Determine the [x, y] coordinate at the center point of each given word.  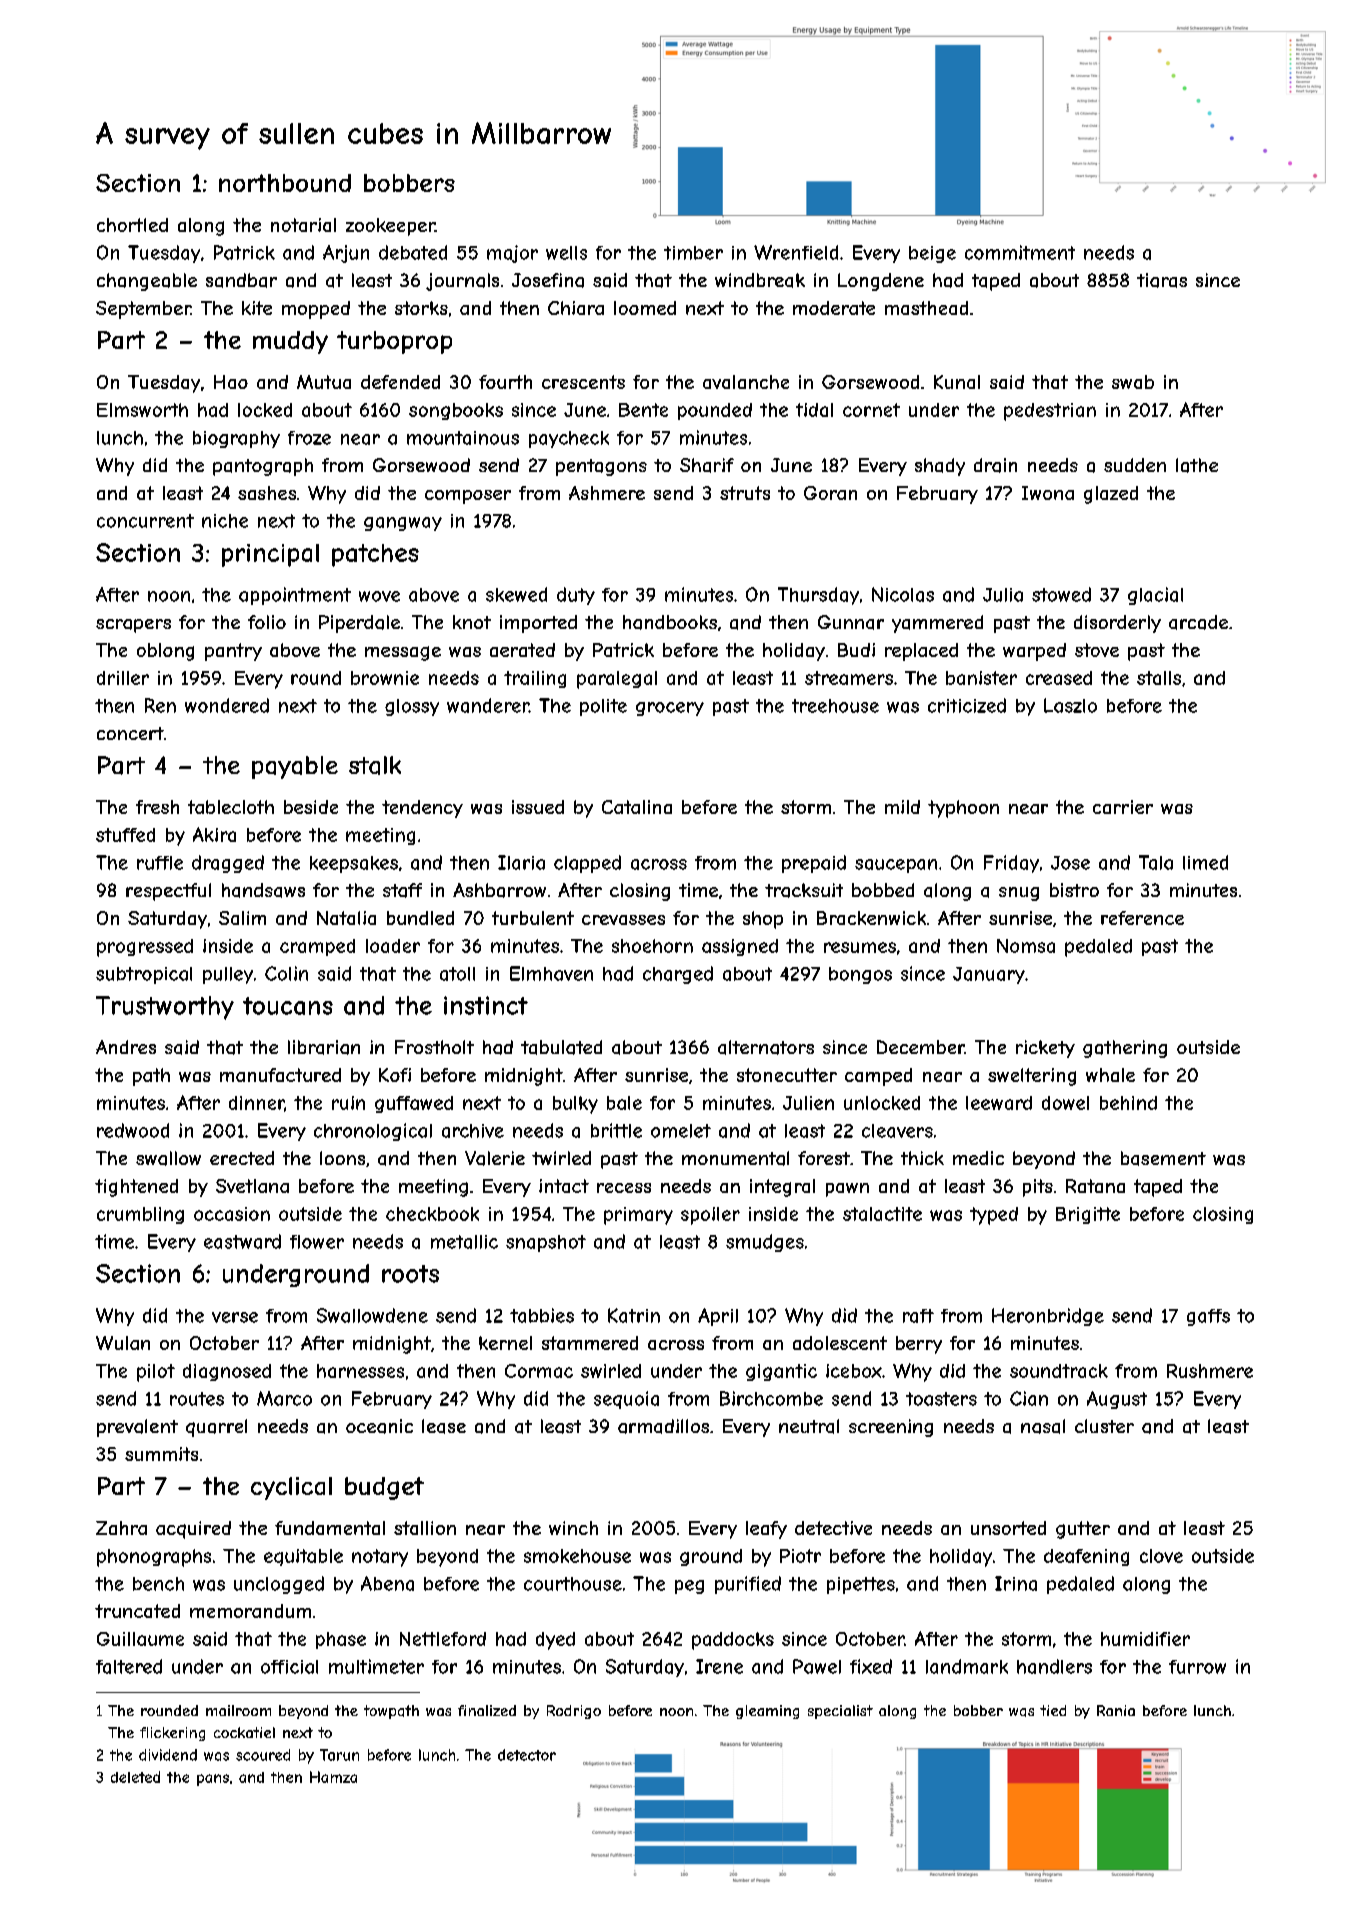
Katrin [634, 1315]
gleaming [767, 1712]
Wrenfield [796, 252]
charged [678, 975]
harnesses [360, 1371]
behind [1128, 1103]
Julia [1003, 595]
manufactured [280, 1075]
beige [932, 254]
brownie [385, 678]
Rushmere [1210, 1371]
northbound [285, 183]
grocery [670, 709]
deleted [135, 1777]
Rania [1116, 1710]
